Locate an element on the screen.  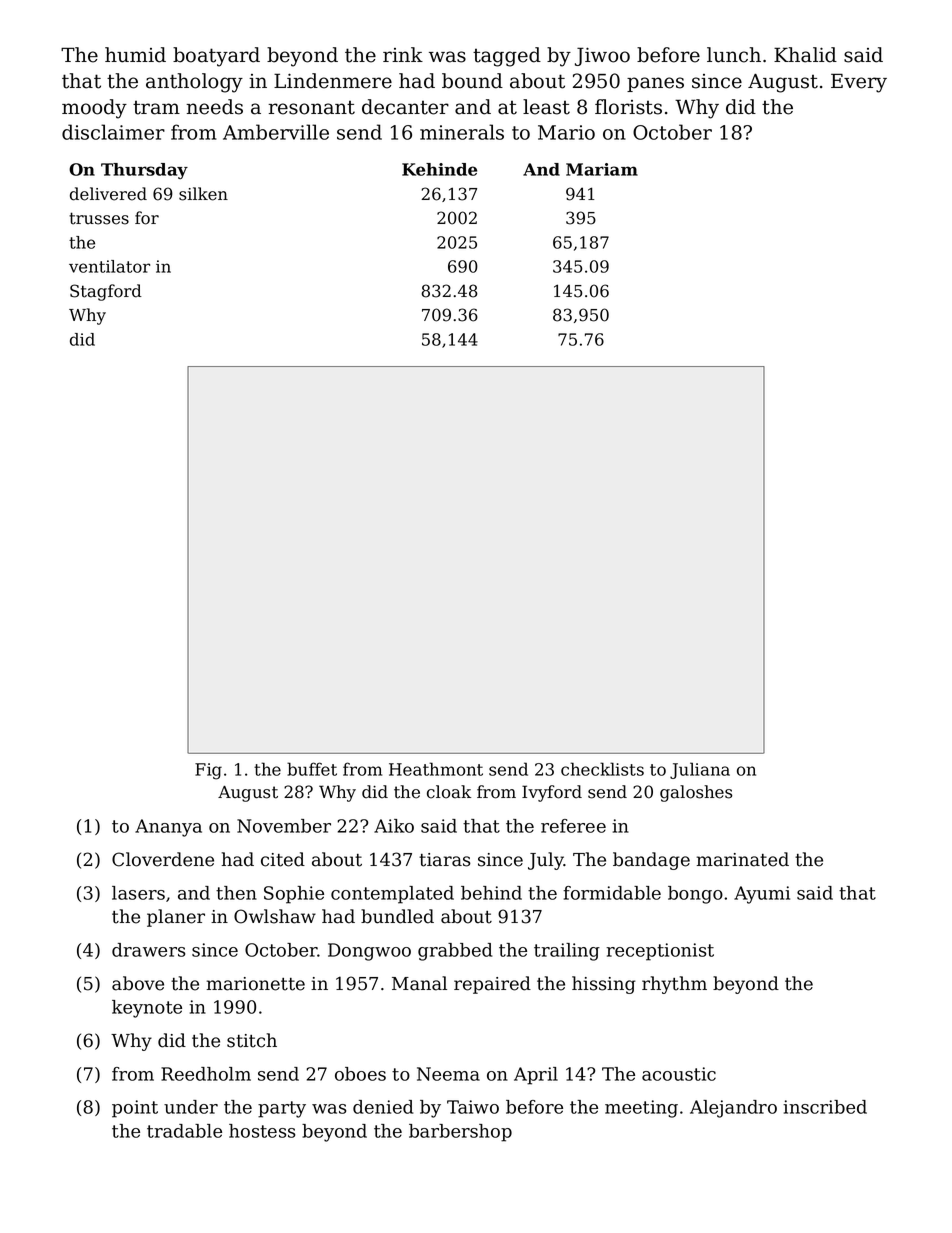
inscribed is located at coordinates (825, 1107).
